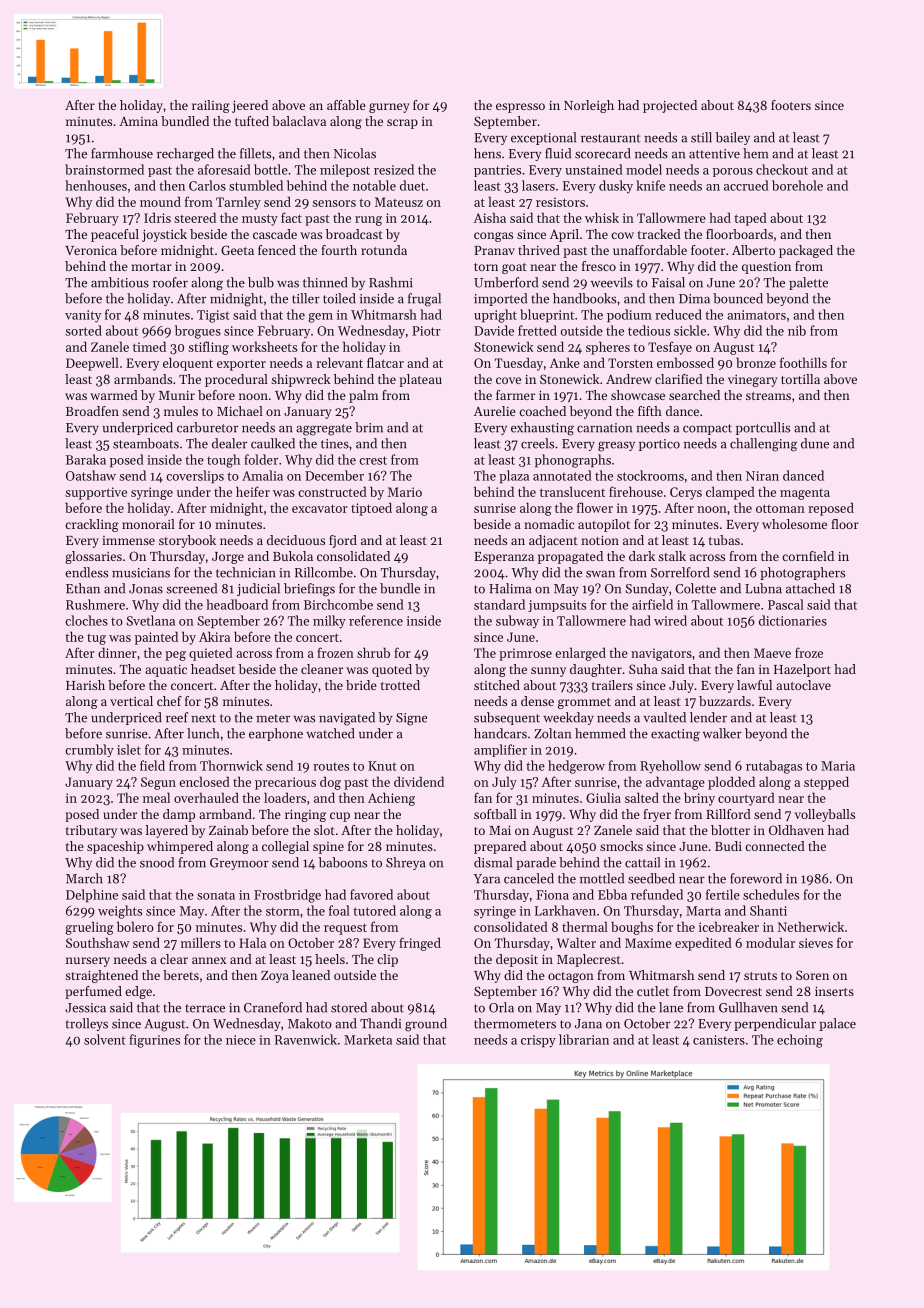 This document has height=1308, width=924. Describe the element at coordinates (520, 108) in the document. I see `espresso` at that location.
